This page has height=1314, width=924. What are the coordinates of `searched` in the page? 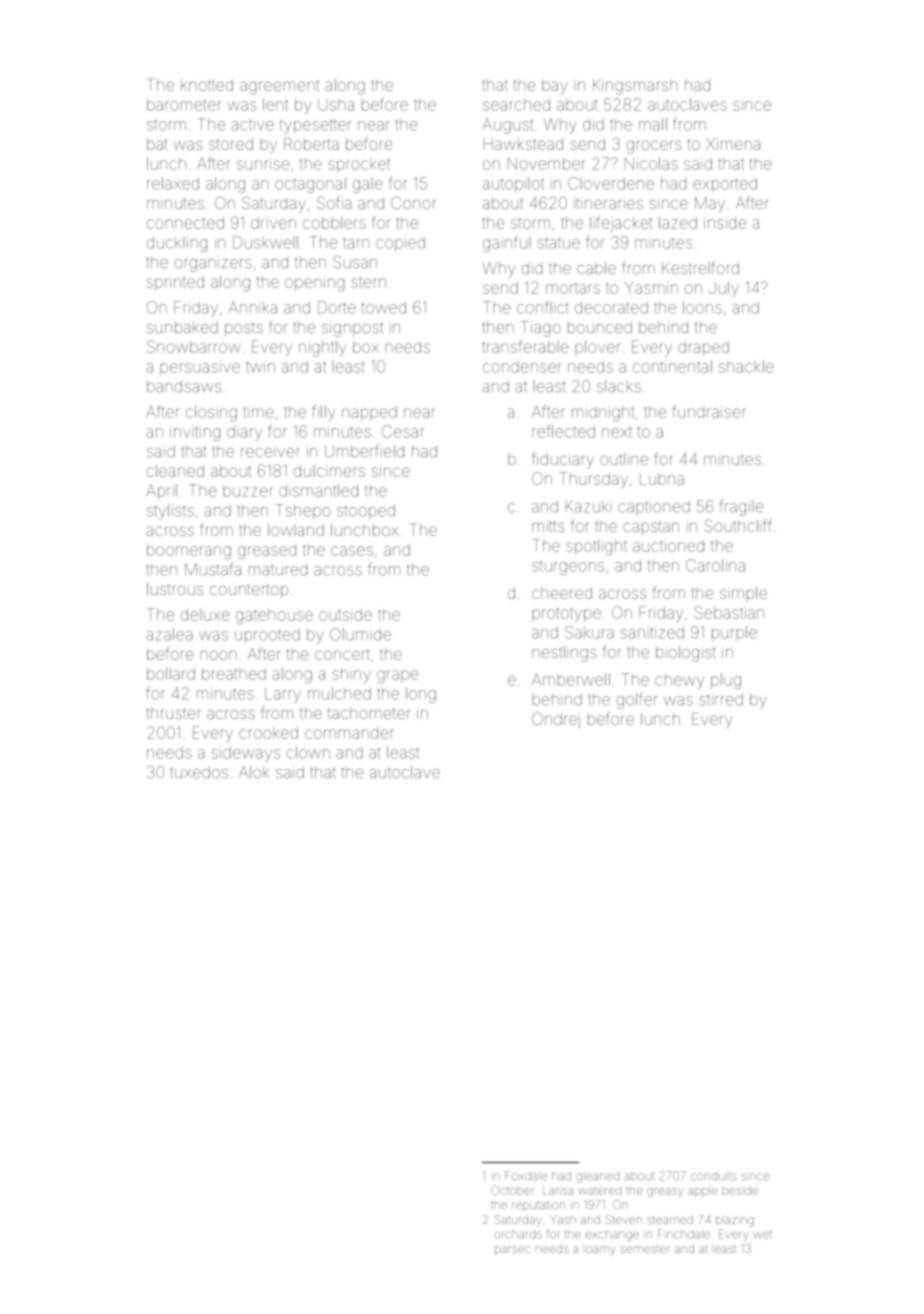 It's located at (516, 105).
